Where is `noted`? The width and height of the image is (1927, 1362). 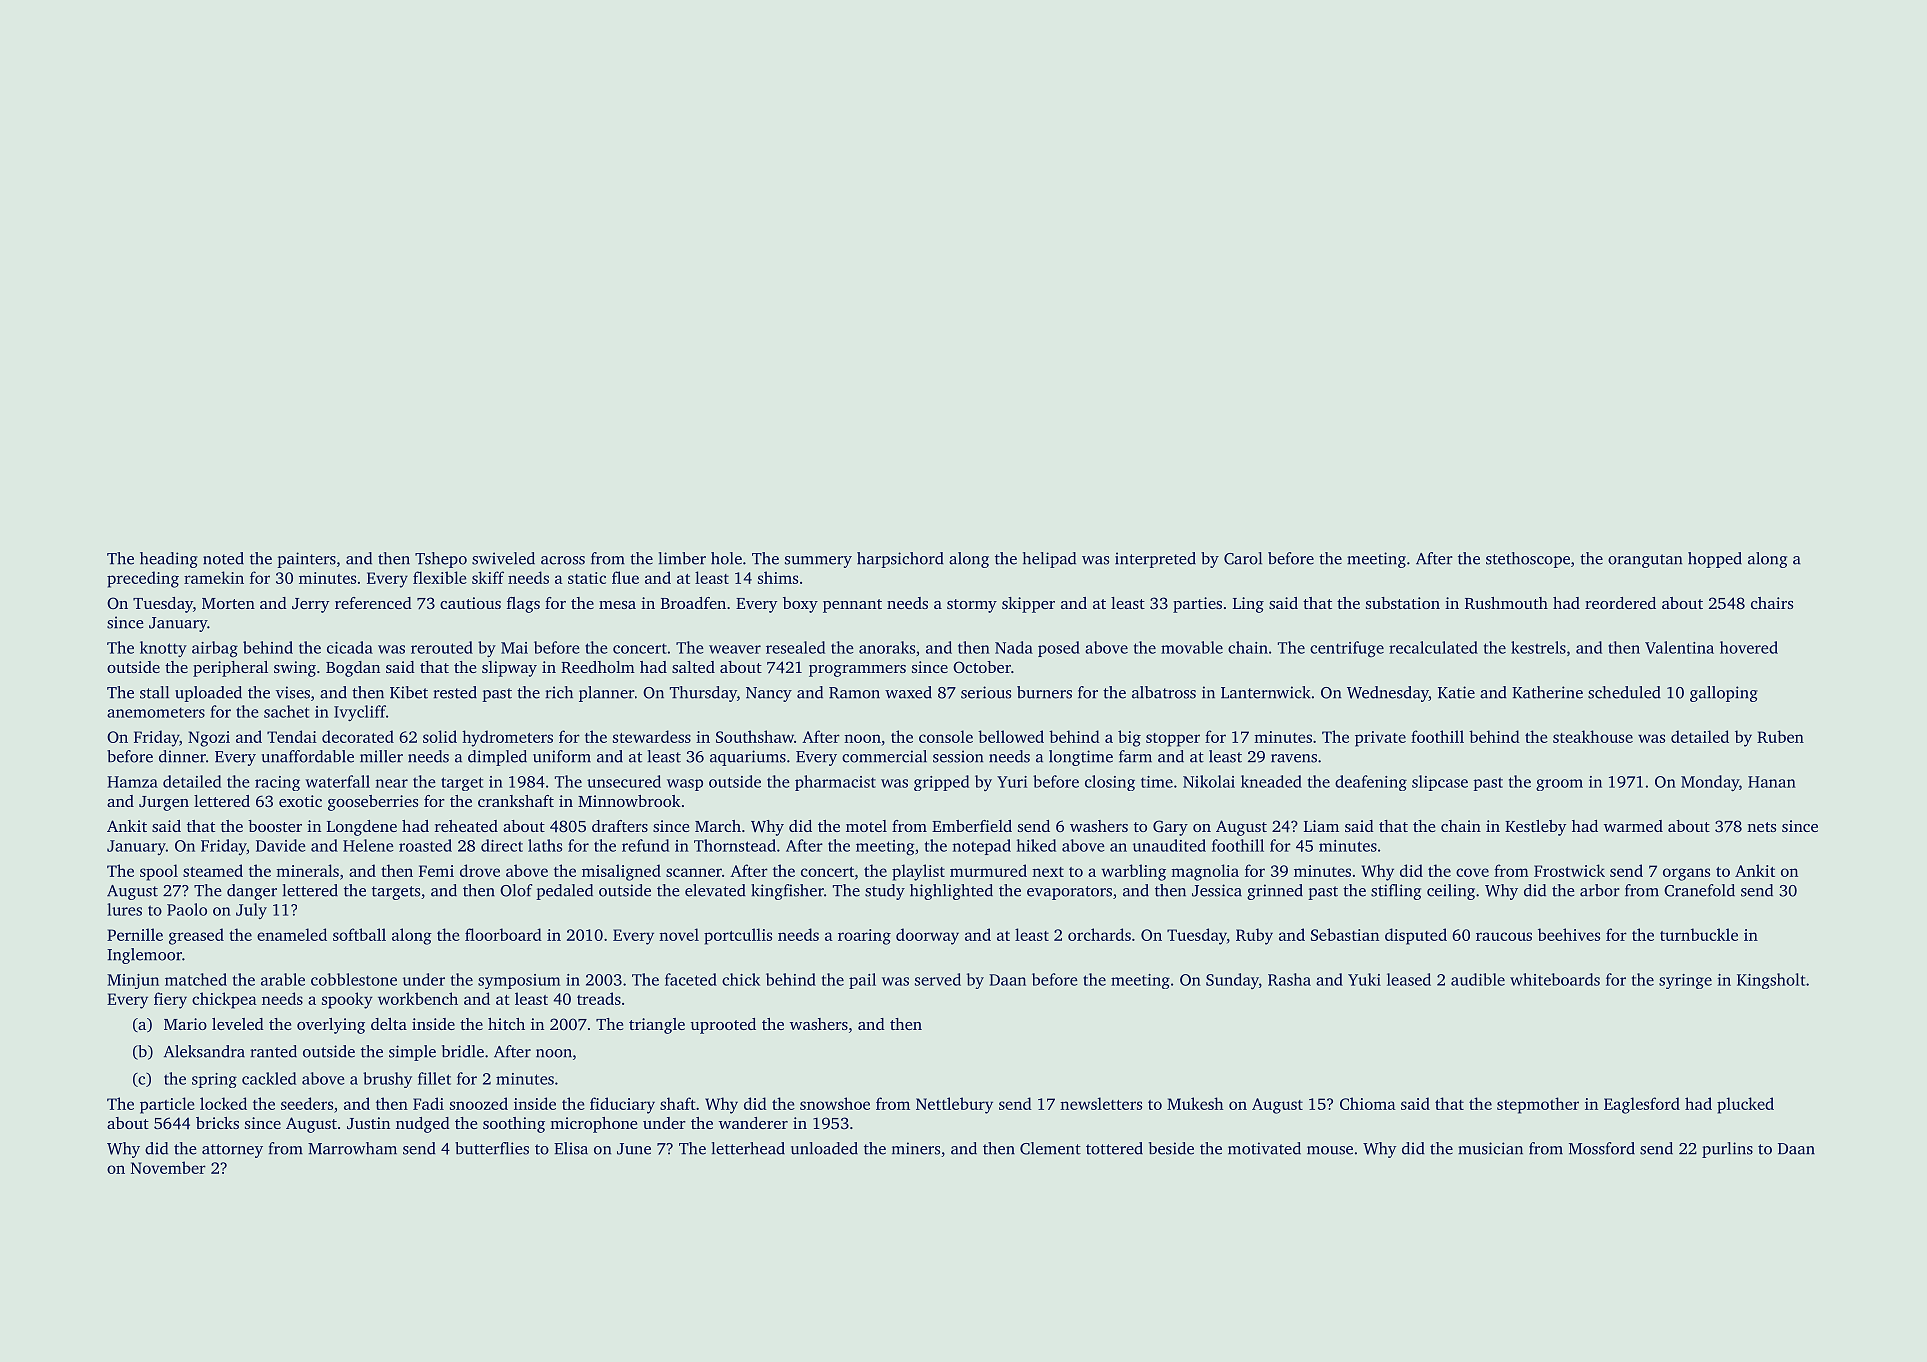 noted is located at coordinates (223, 558).
